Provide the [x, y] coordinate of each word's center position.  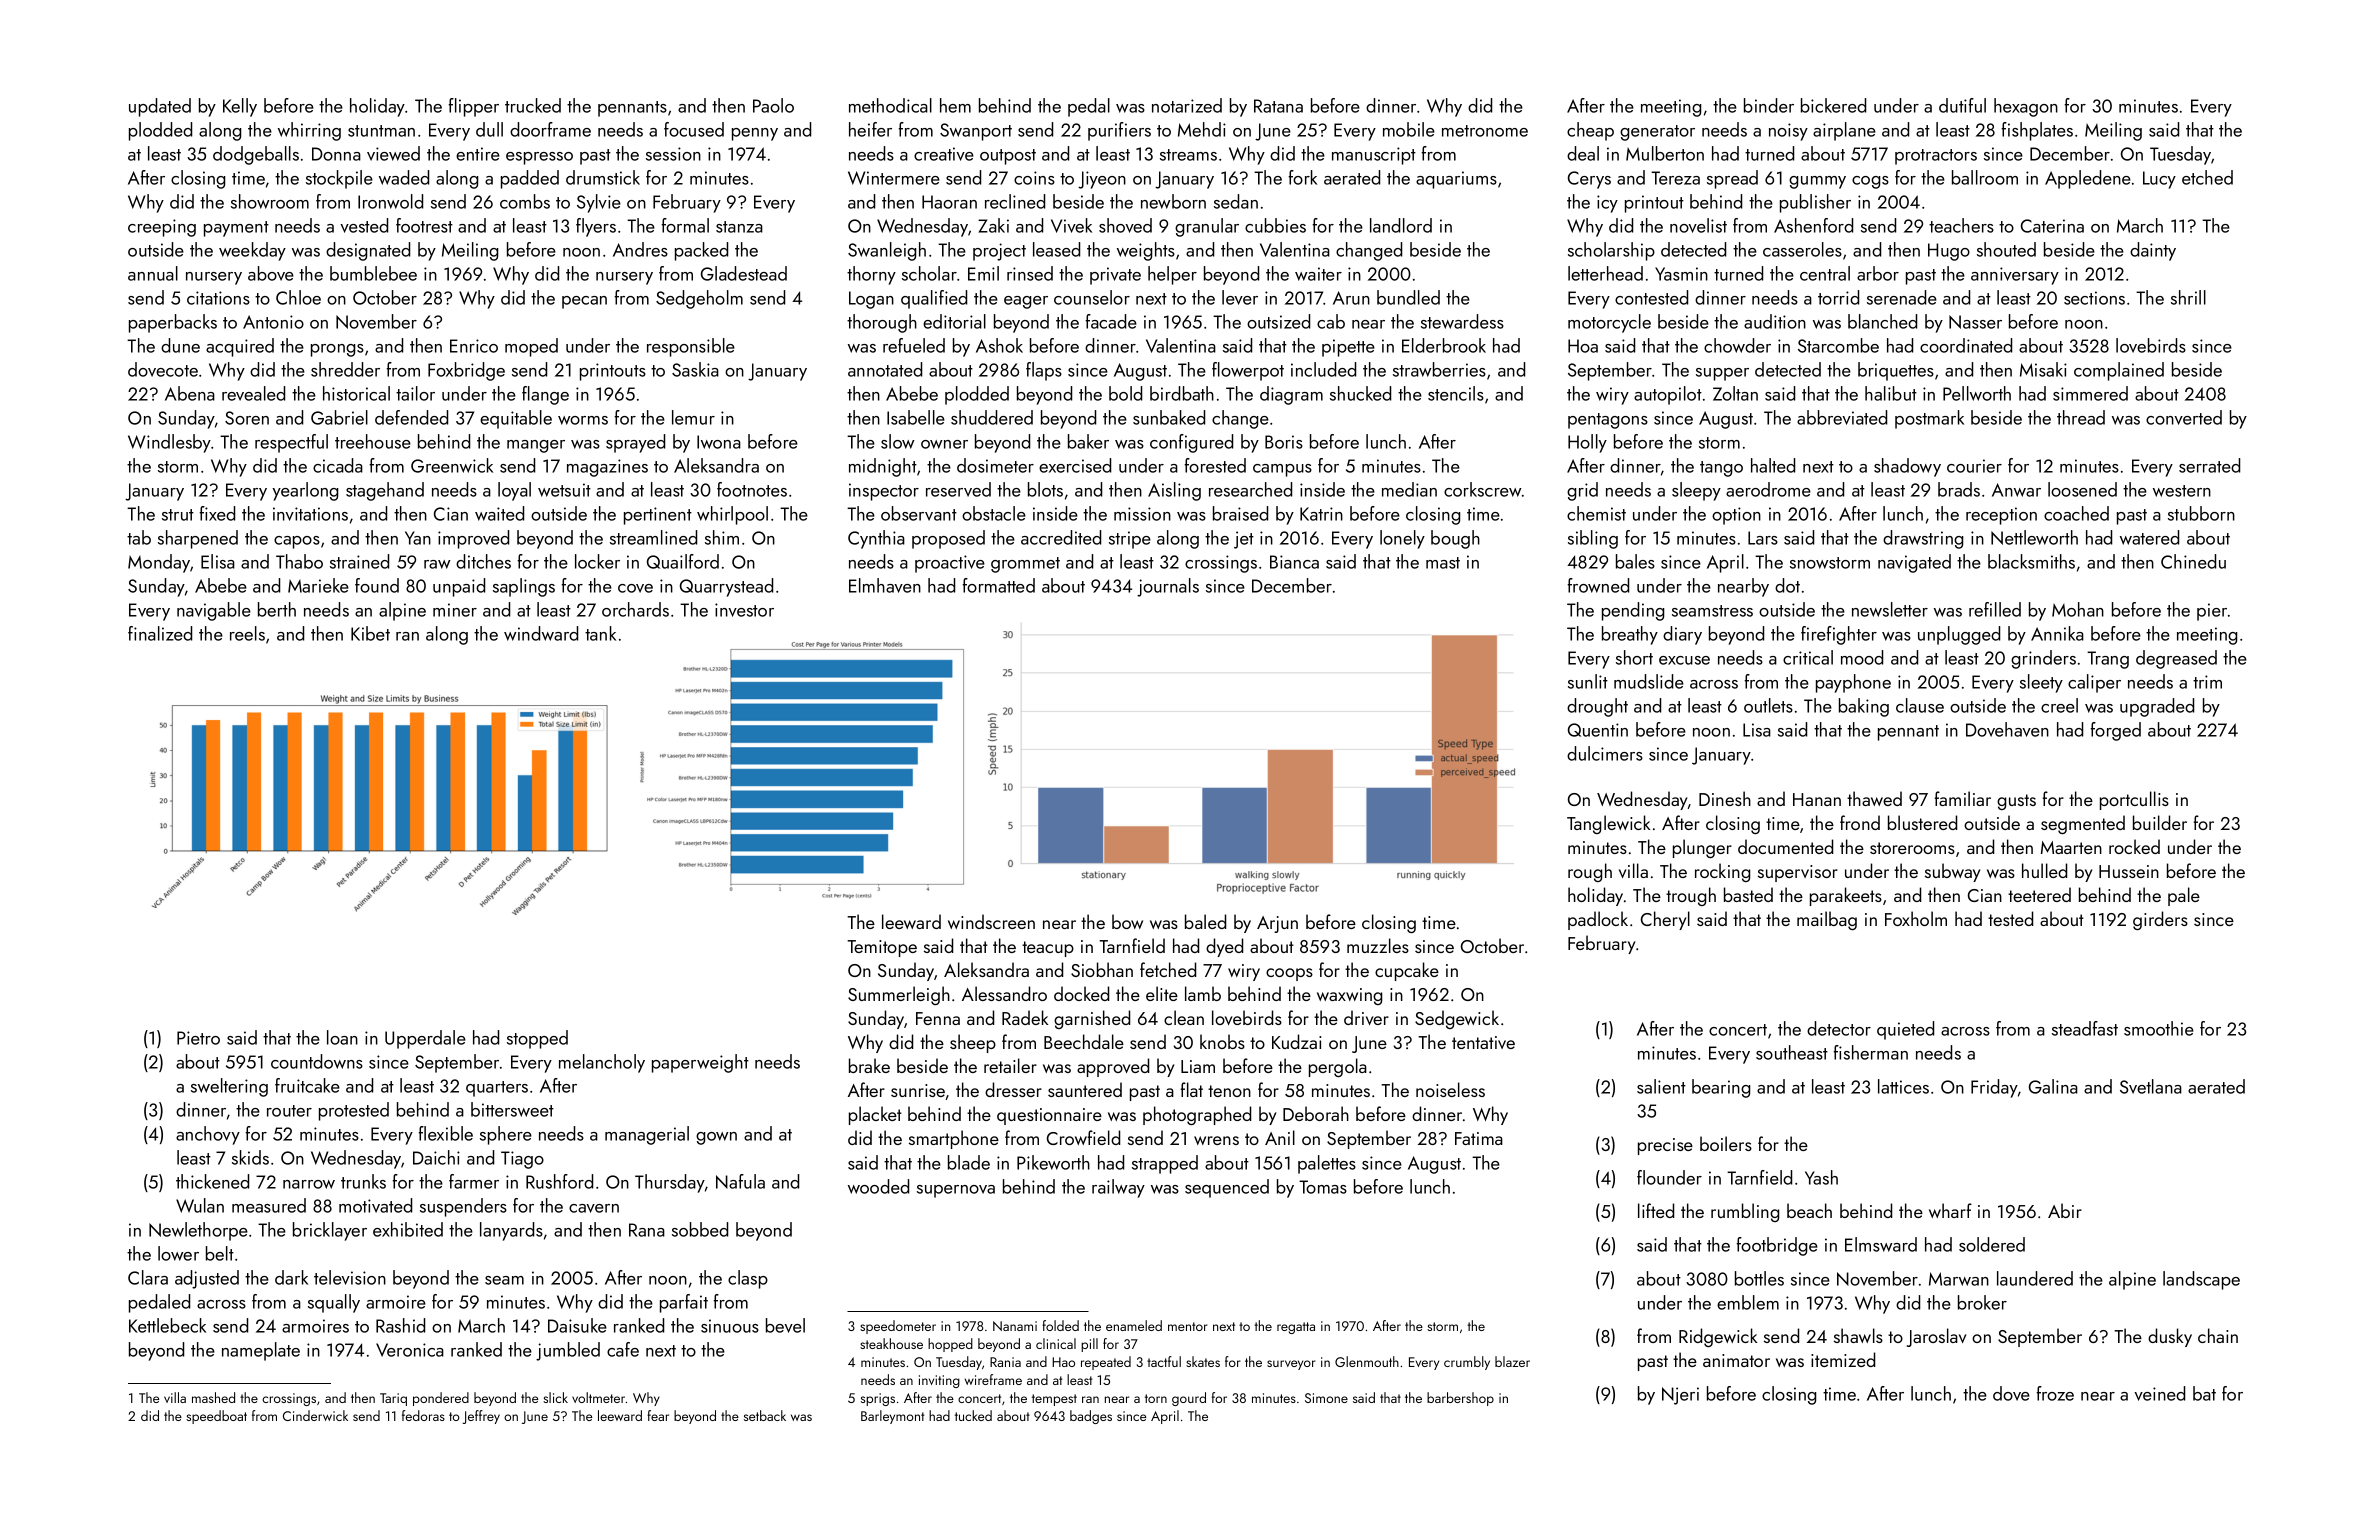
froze [2055, 1393]
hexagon [2026, 107]
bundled [1408, 297]
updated [160, 107]
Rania [1005, 1362]
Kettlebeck [167, 1325]
